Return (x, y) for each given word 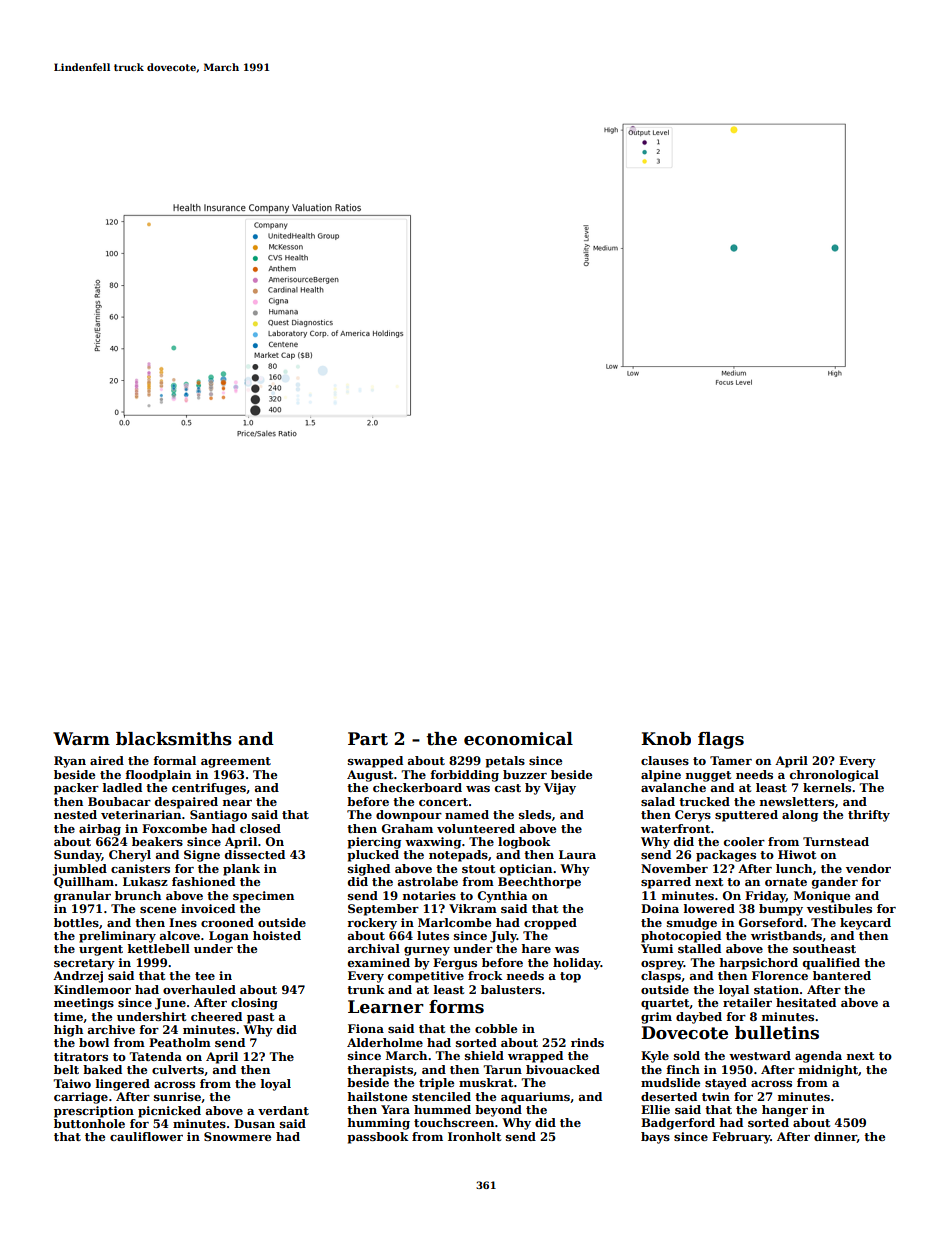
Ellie (655, 1109)
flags (721, 740)
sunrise (177, 1096)
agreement (236, 762)
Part (368, 739)
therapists (380, 1071)
